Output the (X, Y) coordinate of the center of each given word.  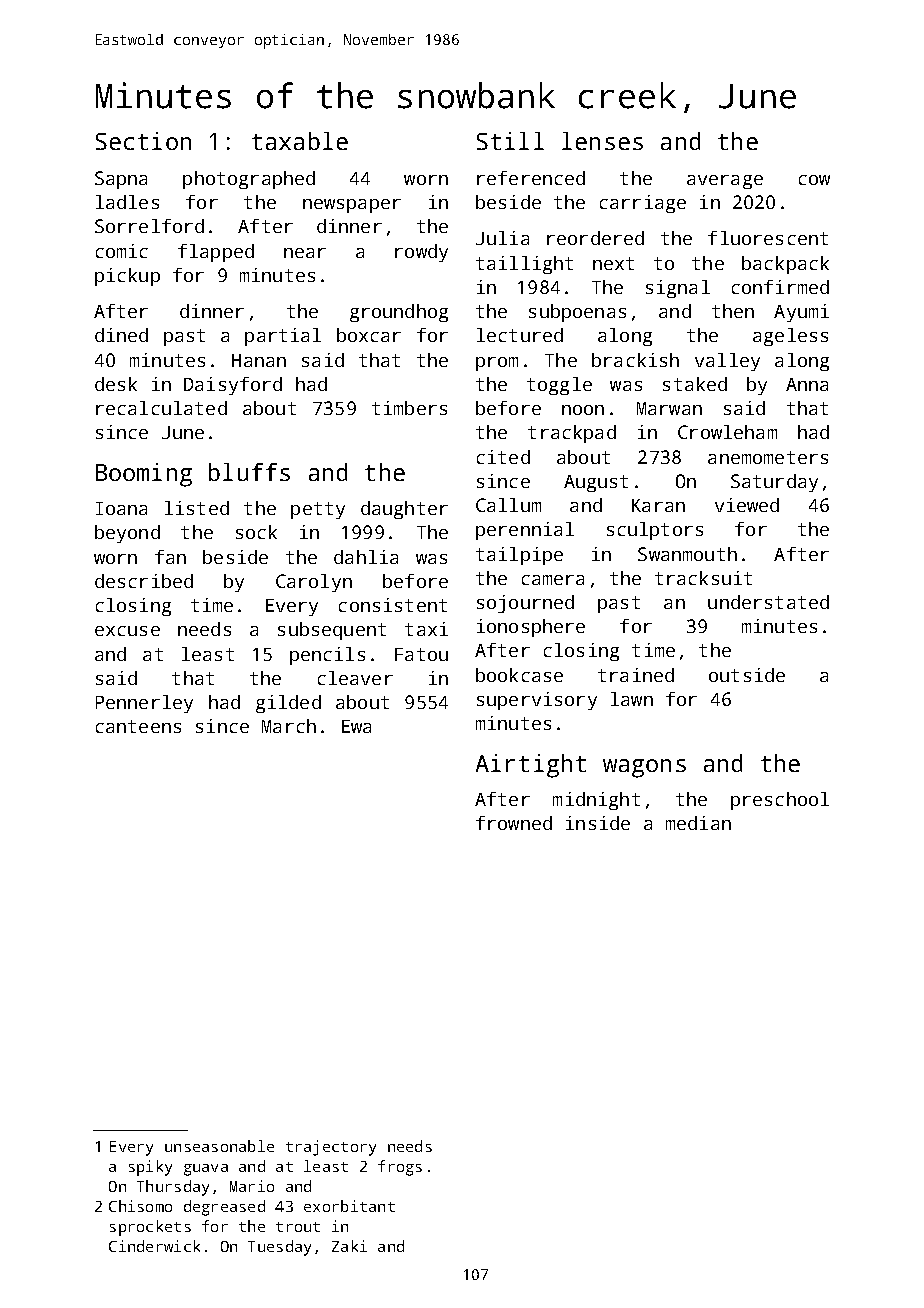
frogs (400, 1168)
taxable (300, 141)
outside (747, 675)
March (289, 726)
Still (510, 141)
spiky (150, 1168)
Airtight (531, 766)
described (144, 581)
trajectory (331, 1148)
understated (768, 602)
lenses (602, 141)
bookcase (519, 675)
